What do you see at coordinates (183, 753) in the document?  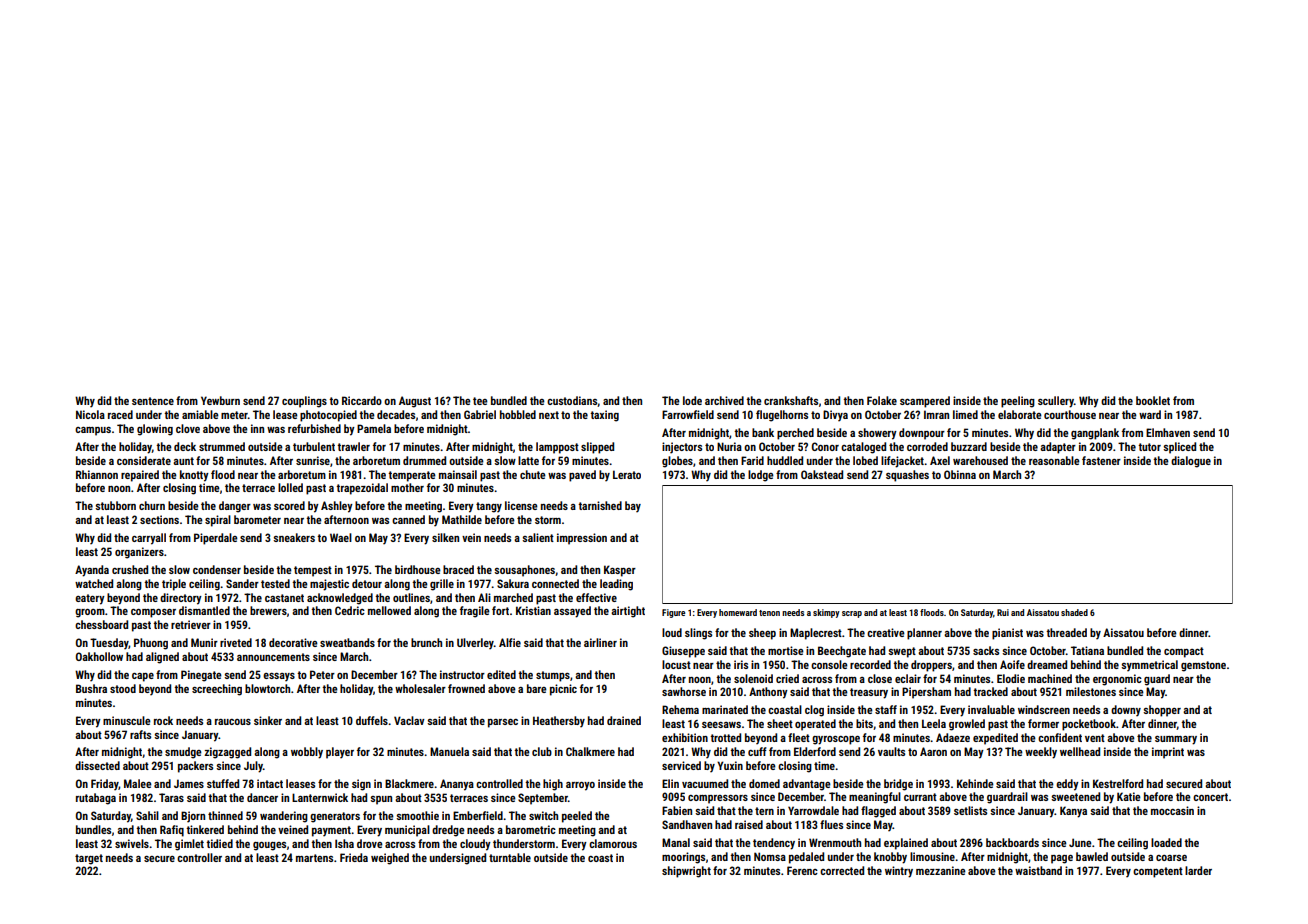 I see `smudge` at bounding box center [183, 753].
